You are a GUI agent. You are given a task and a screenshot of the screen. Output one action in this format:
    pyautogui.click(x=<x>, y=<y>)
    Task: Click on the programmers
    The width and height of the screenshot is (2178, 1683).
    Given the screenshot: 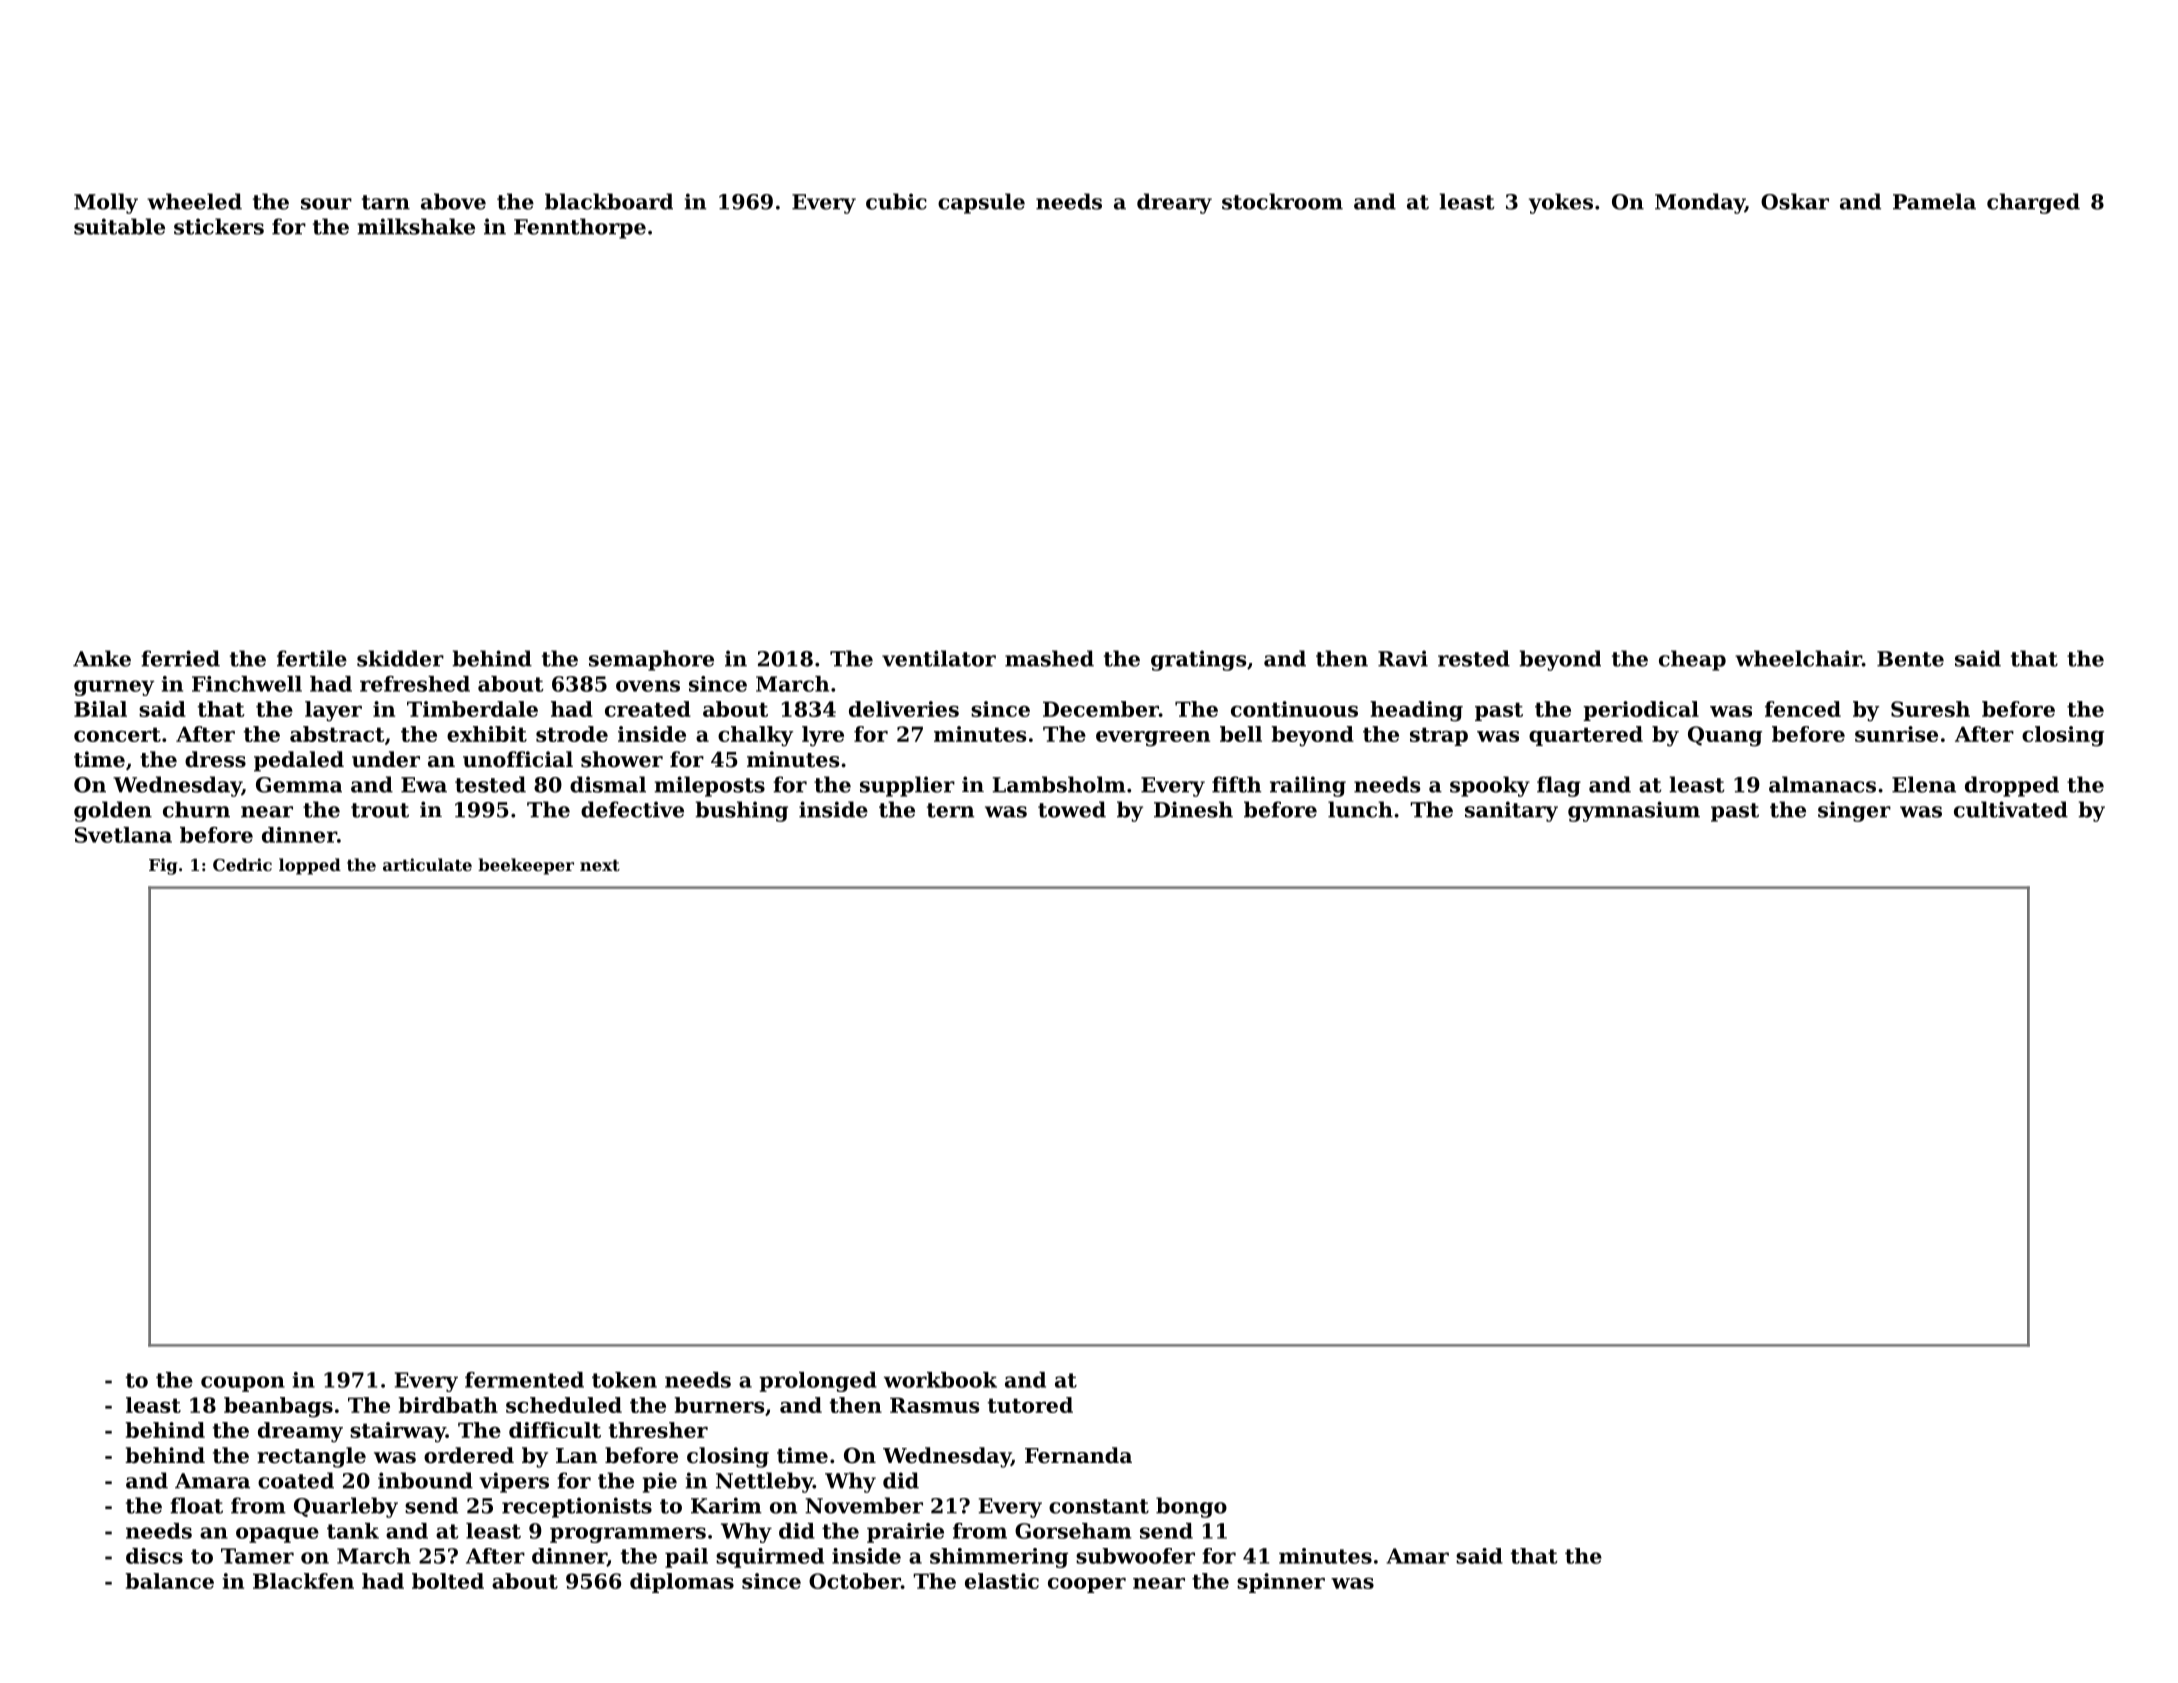 What is the action you would take?
    pyautogui.click(x=628, y=1535)
